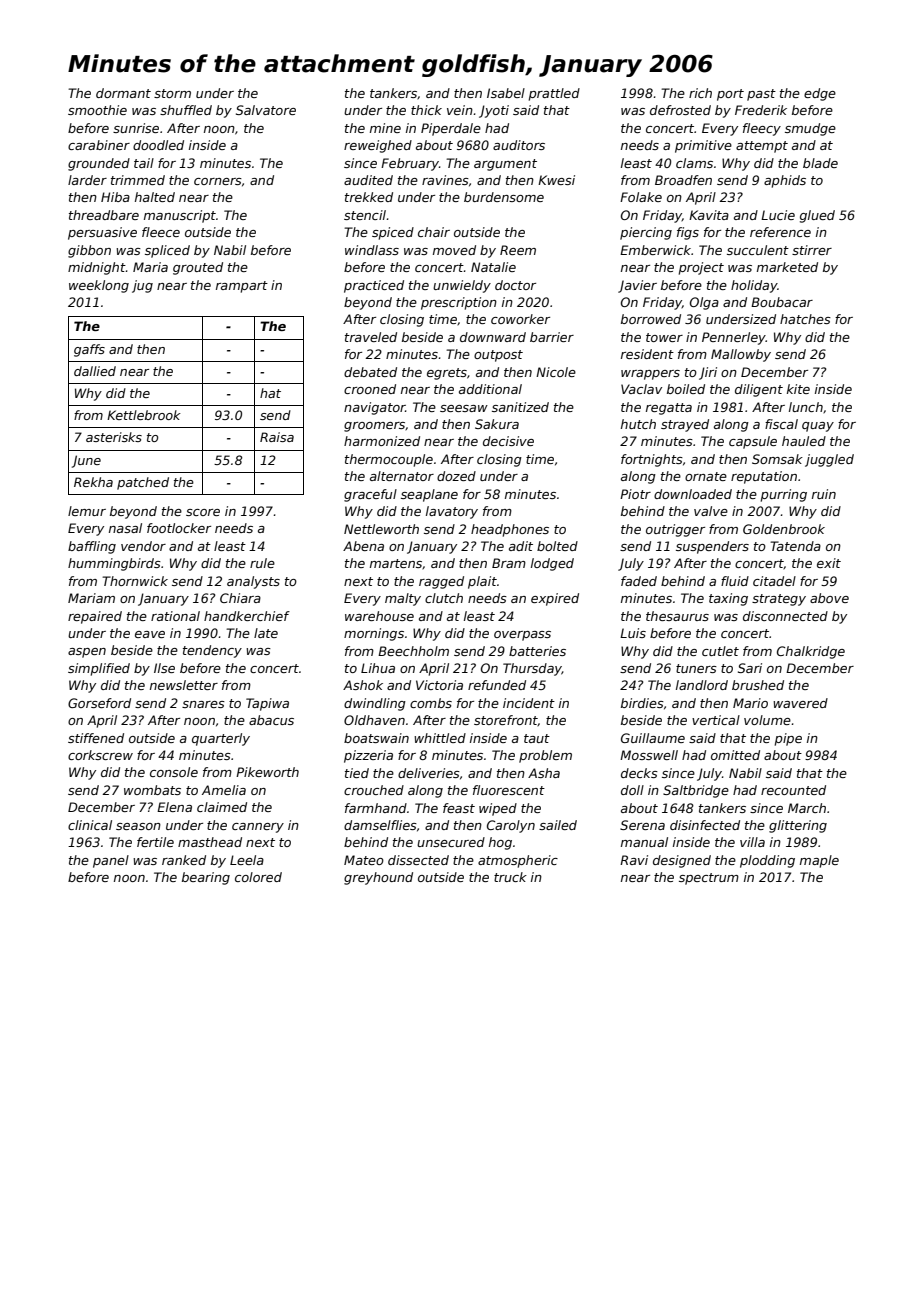 The width and height of the screenshot is (924, 1308). Describe the element at coordinates (258, 877) in the screenshot. I see `colored` at that location.
